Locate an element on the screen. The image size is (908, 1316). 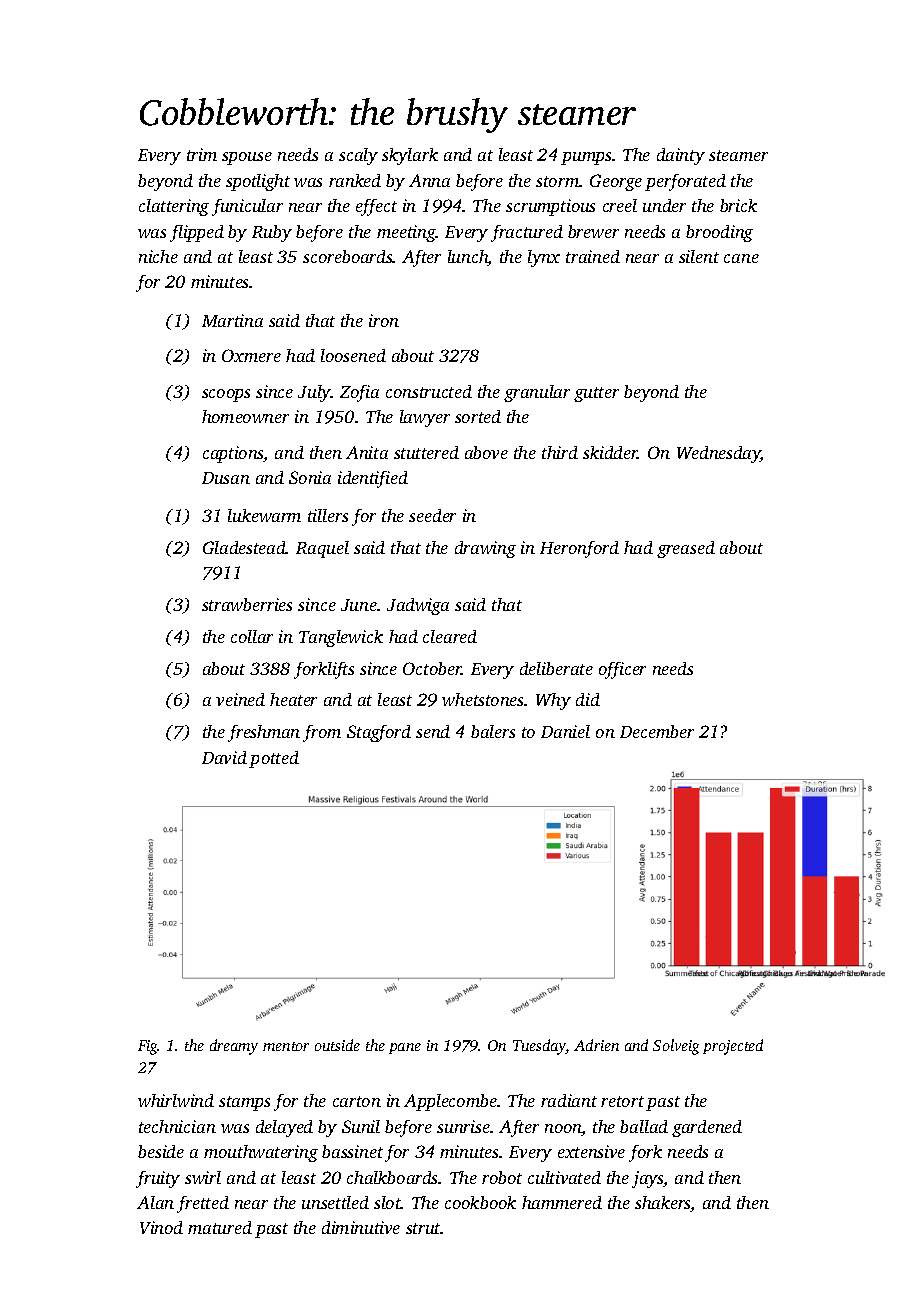
David is located at coordinates (224, 757).
